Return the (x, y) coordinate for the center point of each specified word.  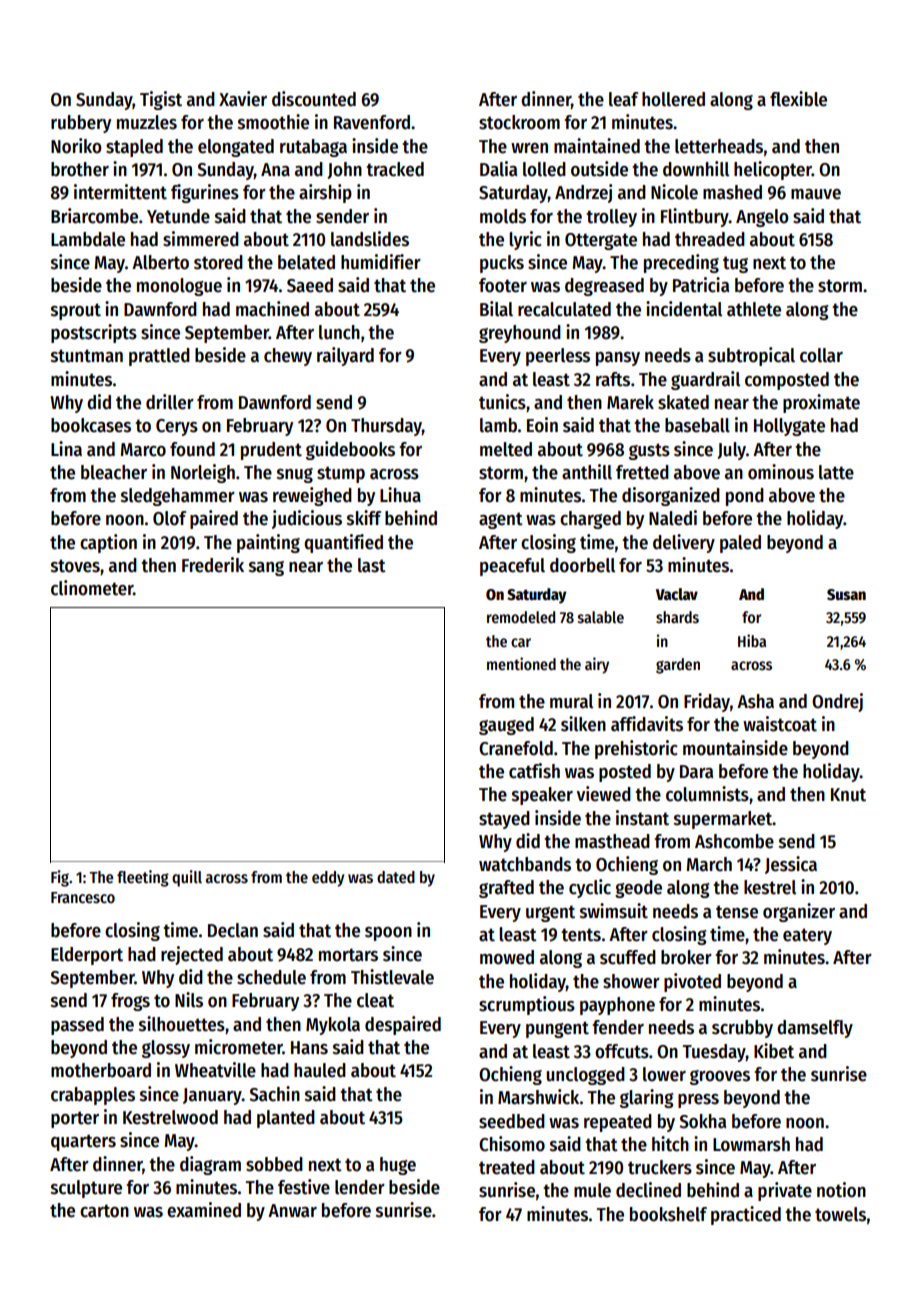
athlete (754, 309)
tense (737, 912)
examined (204, 1210)
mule (592, 1190)
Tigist (161, 100)
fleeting (143, 878)
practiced (746, 1215)
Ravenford (372, 122)
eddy (328, 879)
